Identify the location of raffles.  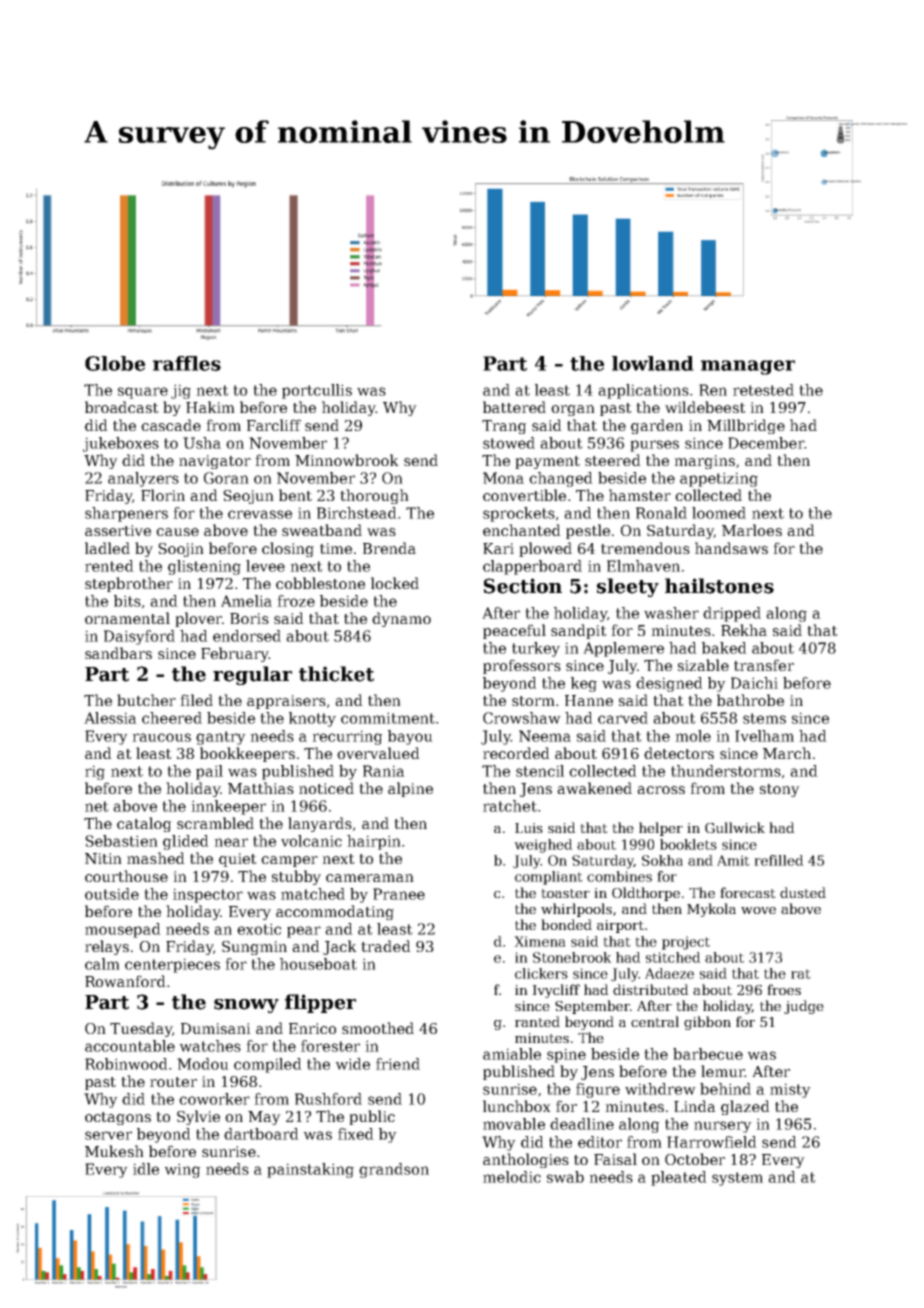
(187, 363).
